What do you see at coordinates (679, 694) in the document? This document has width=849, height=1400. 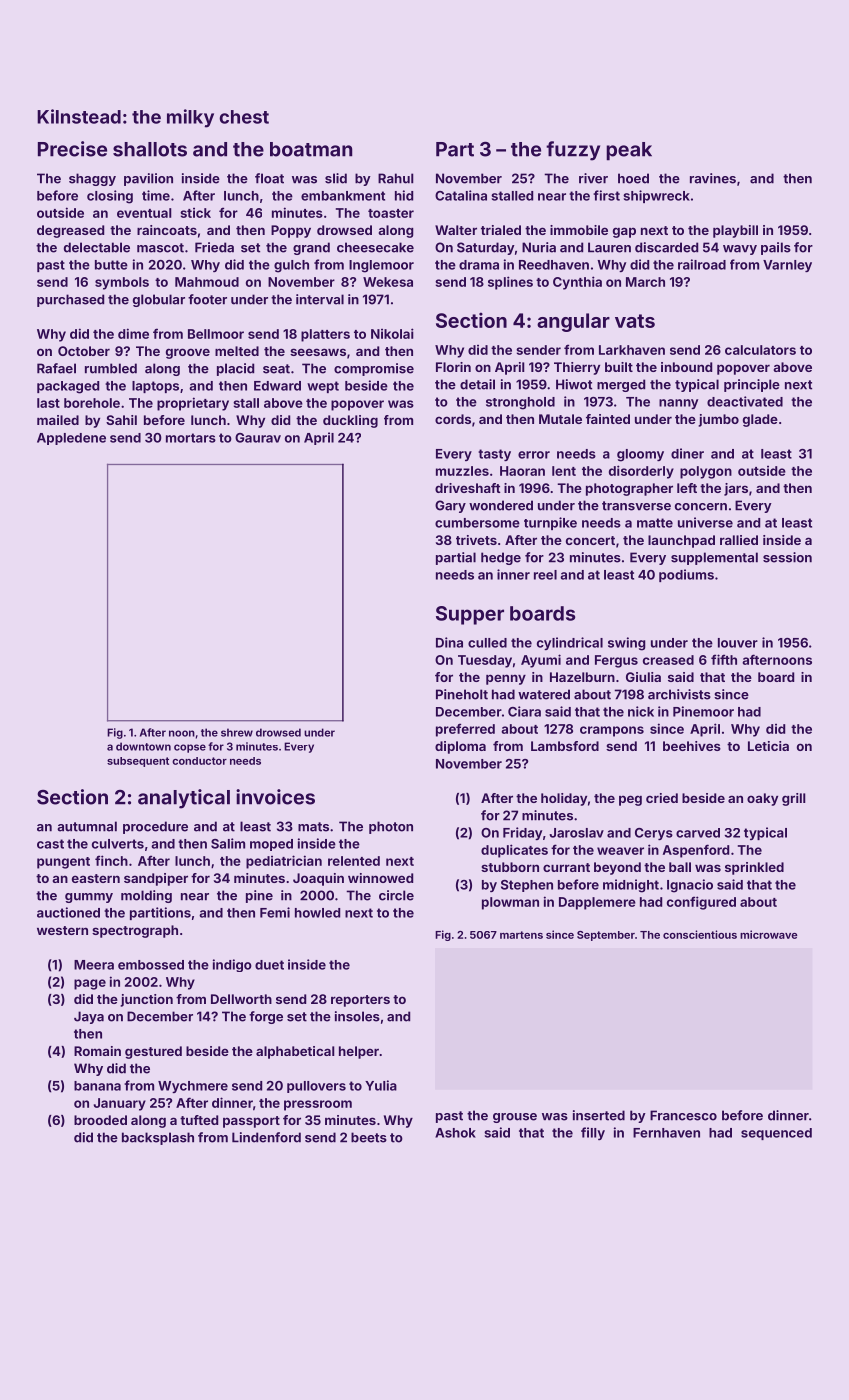 I see `archivists` at bounding box center [679, 694].
